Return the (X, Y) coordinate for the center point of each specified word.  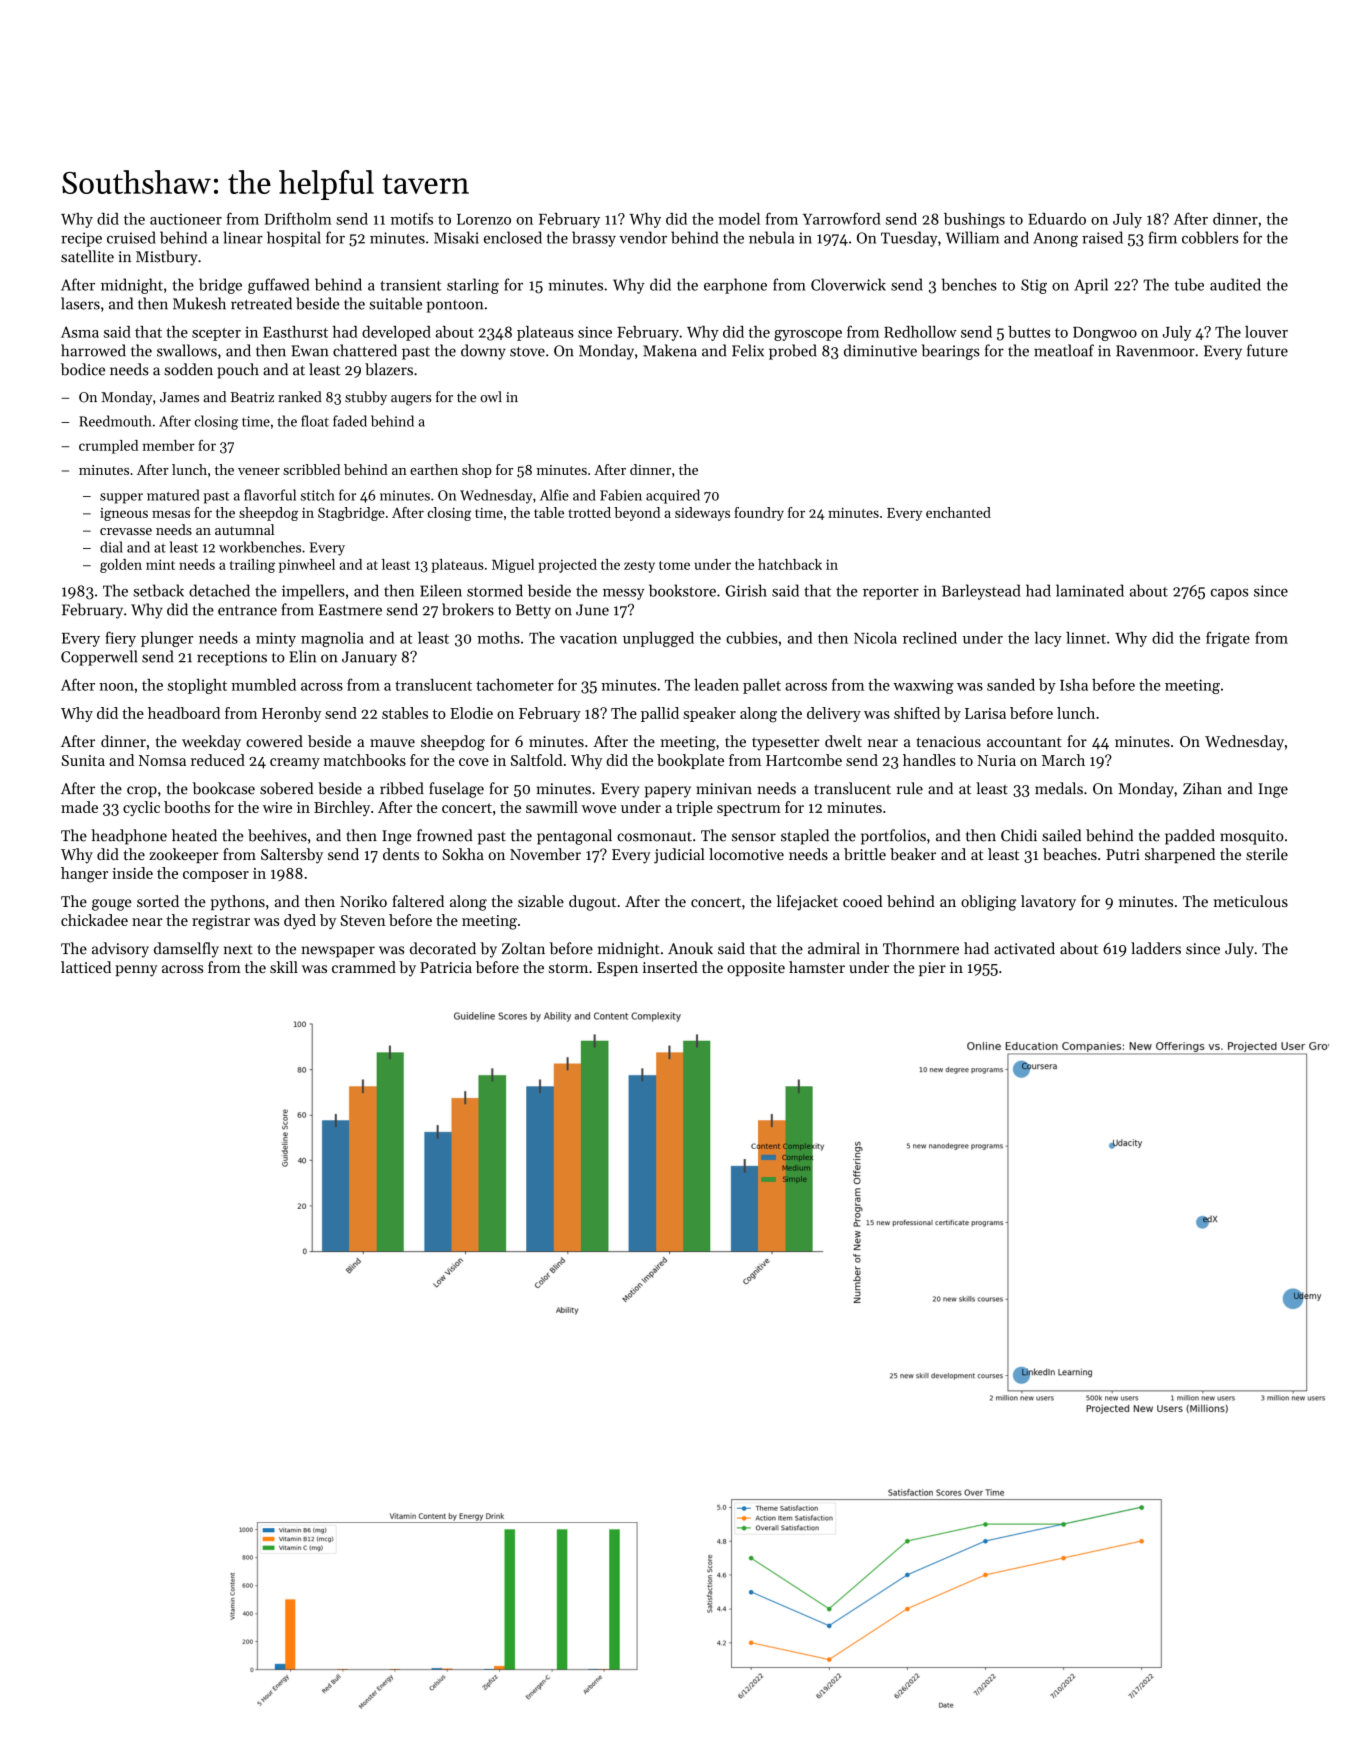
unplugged (658, 639)
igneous (124, 514)
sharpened (1180, 855)
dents (401, 854)
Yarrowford (842, 218)
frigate (1228, 639)
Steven (362, 920)
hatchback (790, 564)
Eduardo (1057, 219)
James (179, 397)
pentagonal (574, 837)
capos (1229, 594)
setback (158, 590)
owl (491, 397)
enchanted (958, 512)
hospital (294, 239)
